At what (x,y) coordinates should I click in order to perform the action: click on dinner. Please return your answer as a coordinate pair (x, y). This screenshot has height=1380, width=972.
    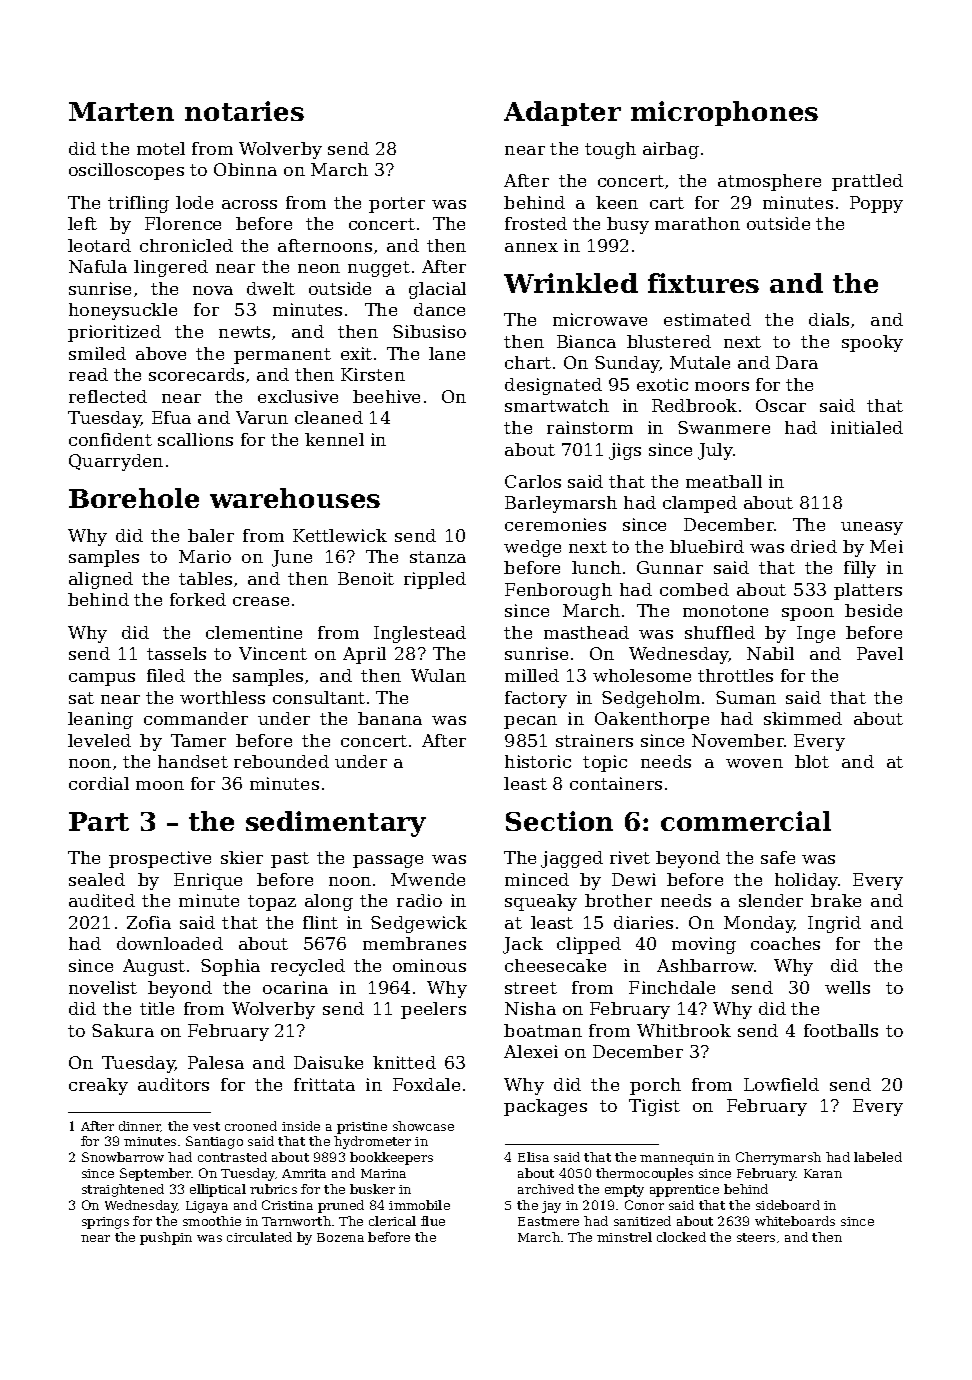
    Looking at the image, I should click on (140, 1126).
